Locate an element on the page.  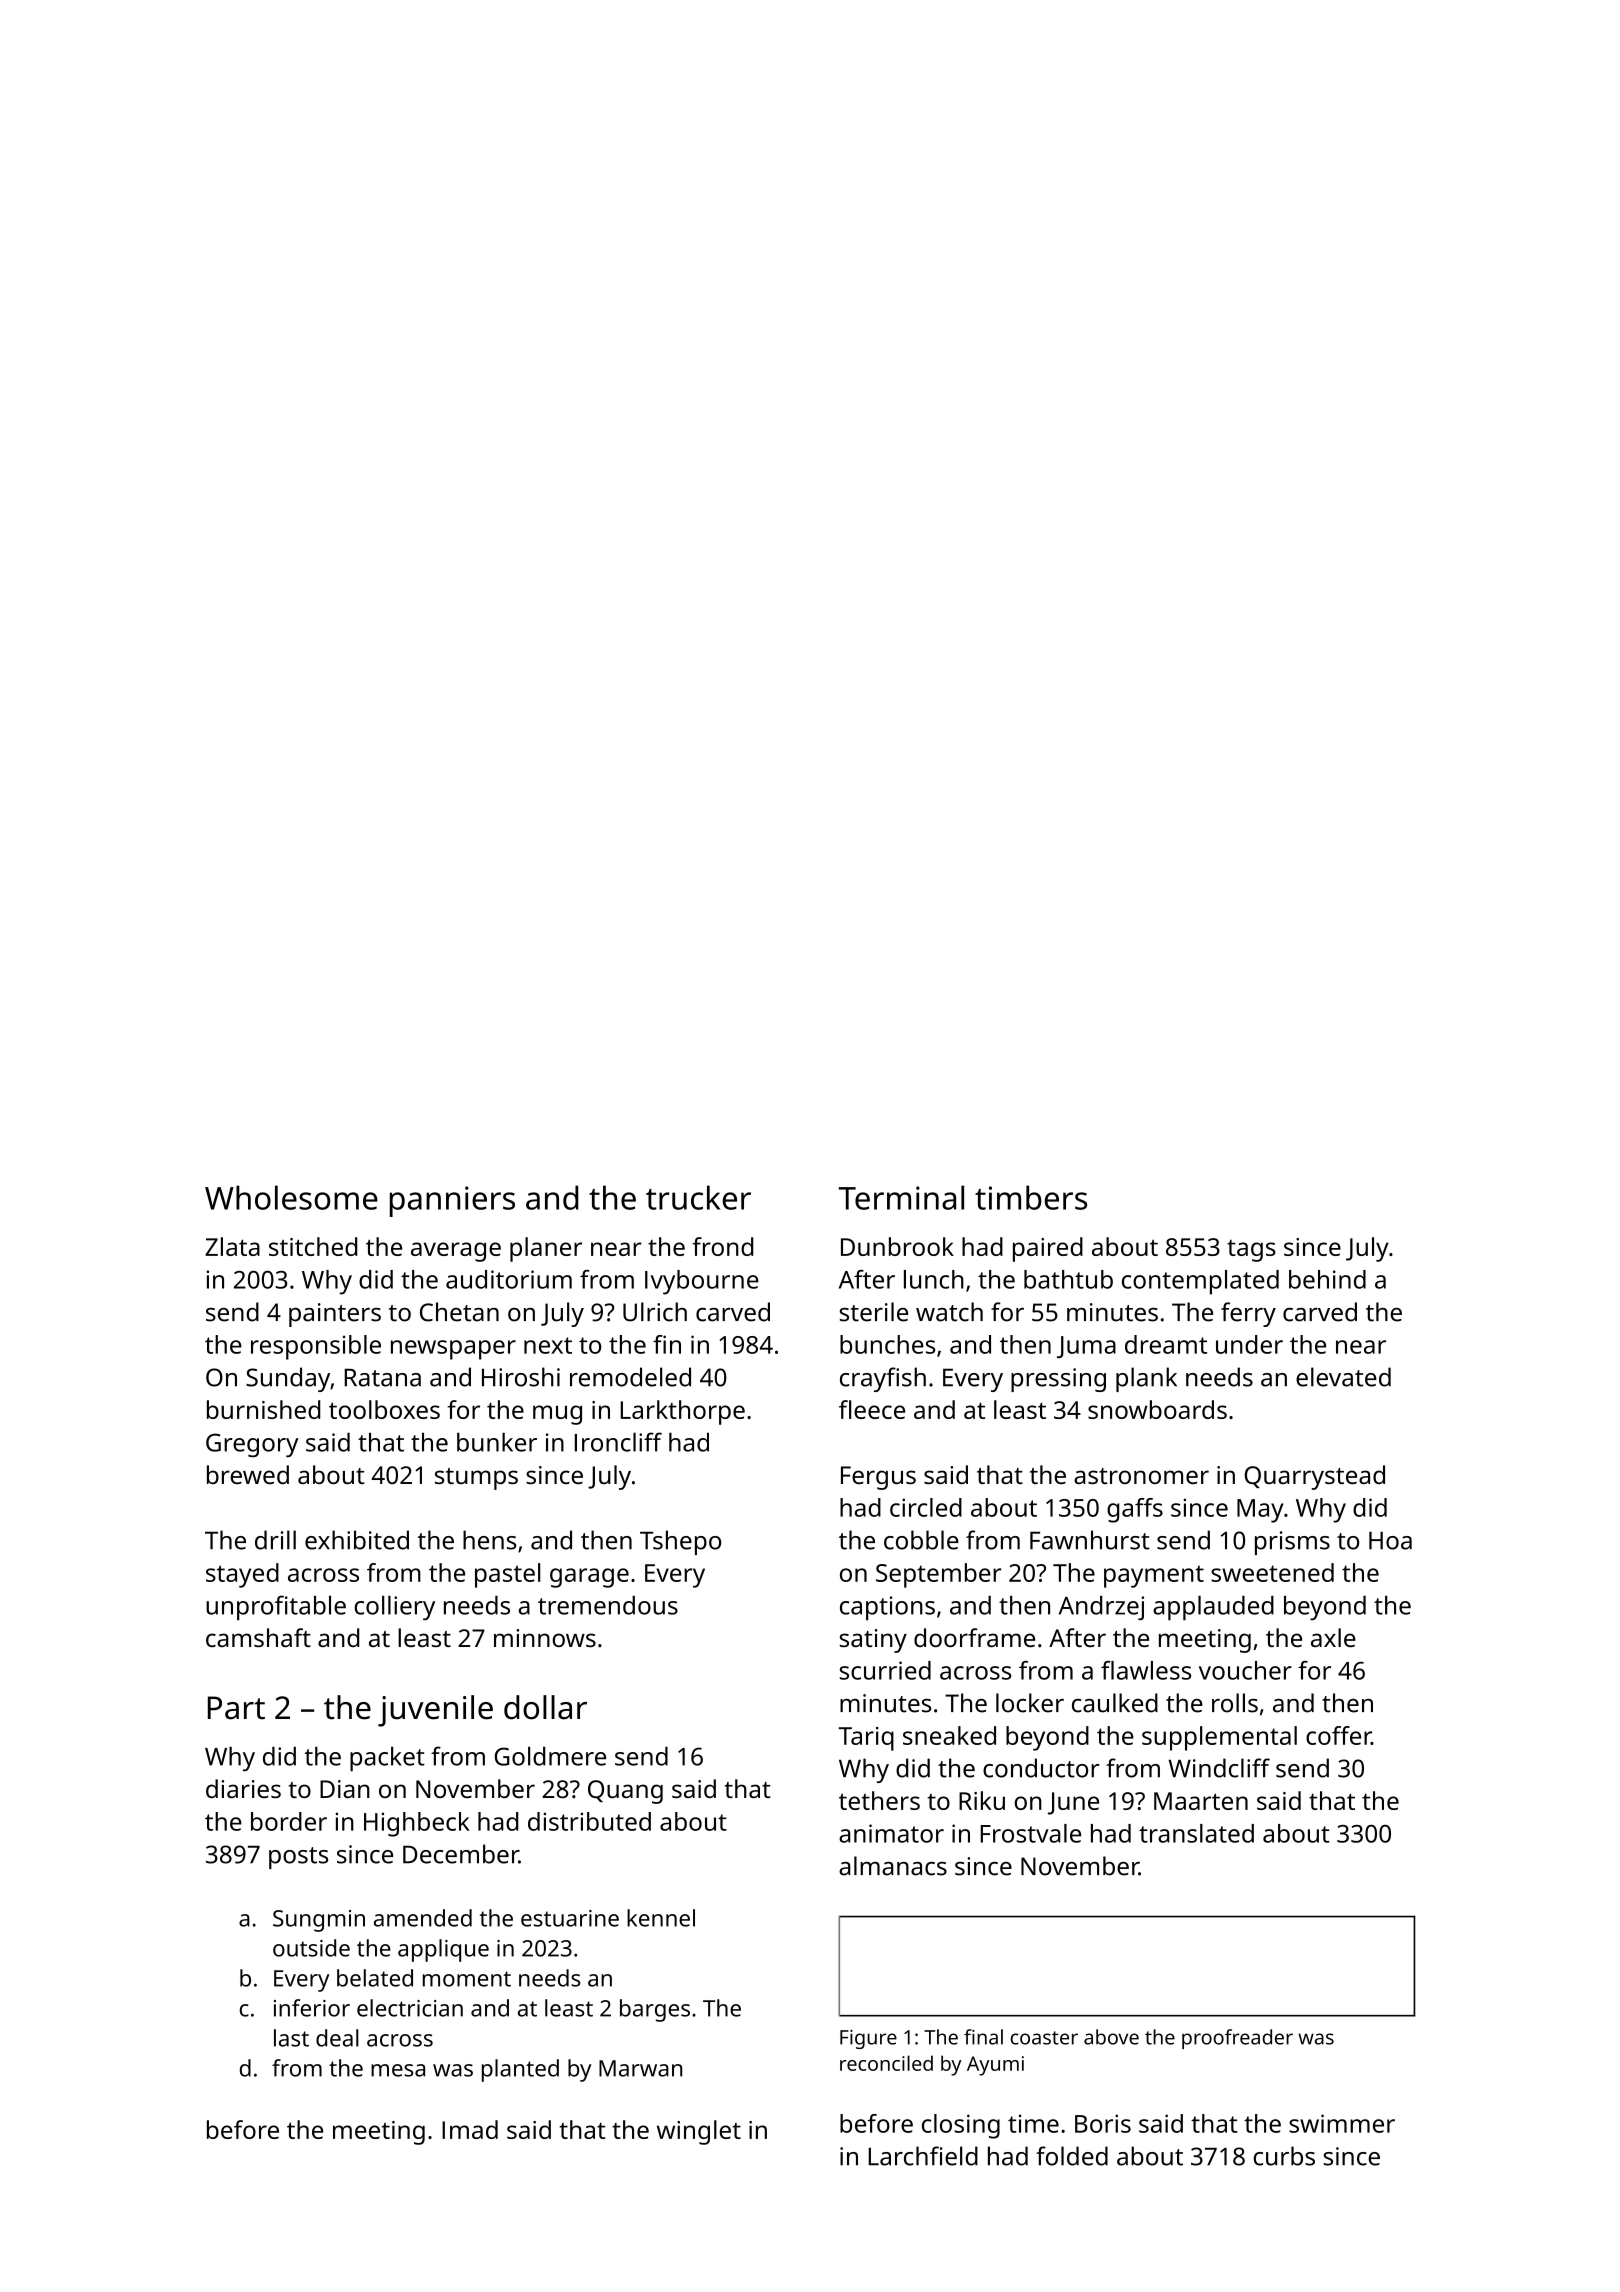
Imad is located at coordinates (470, 2129).
